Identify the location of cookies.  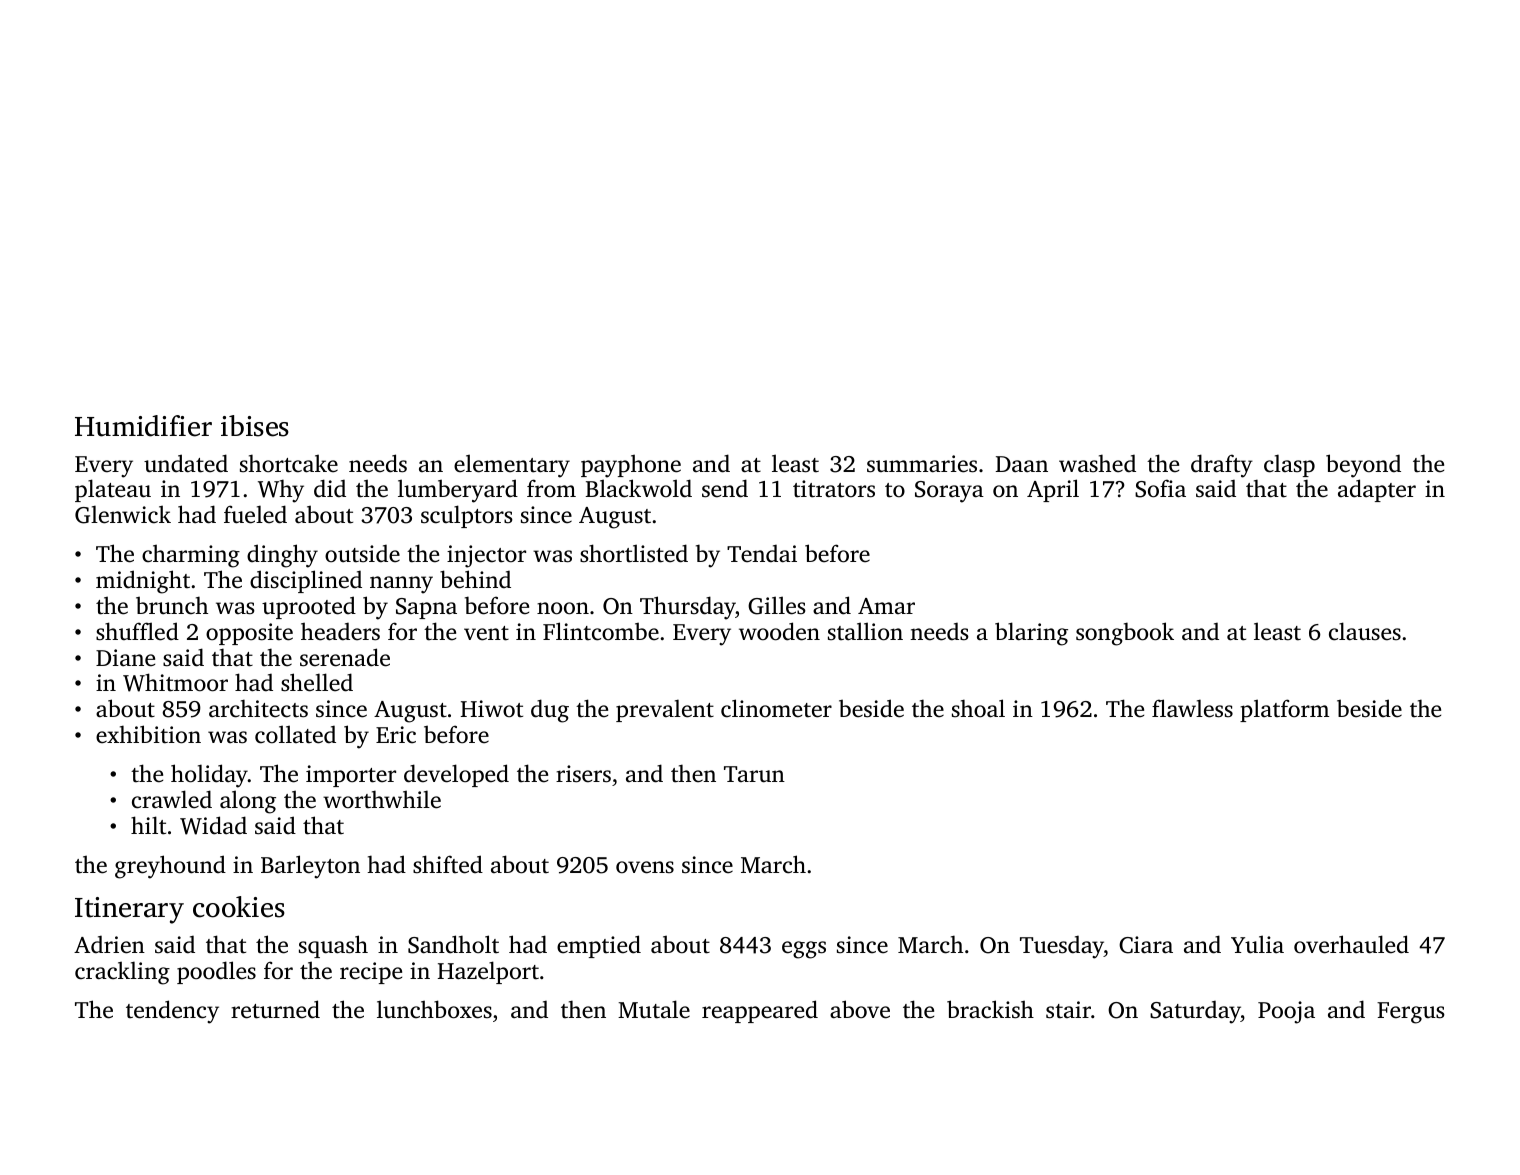
(239, 907).
